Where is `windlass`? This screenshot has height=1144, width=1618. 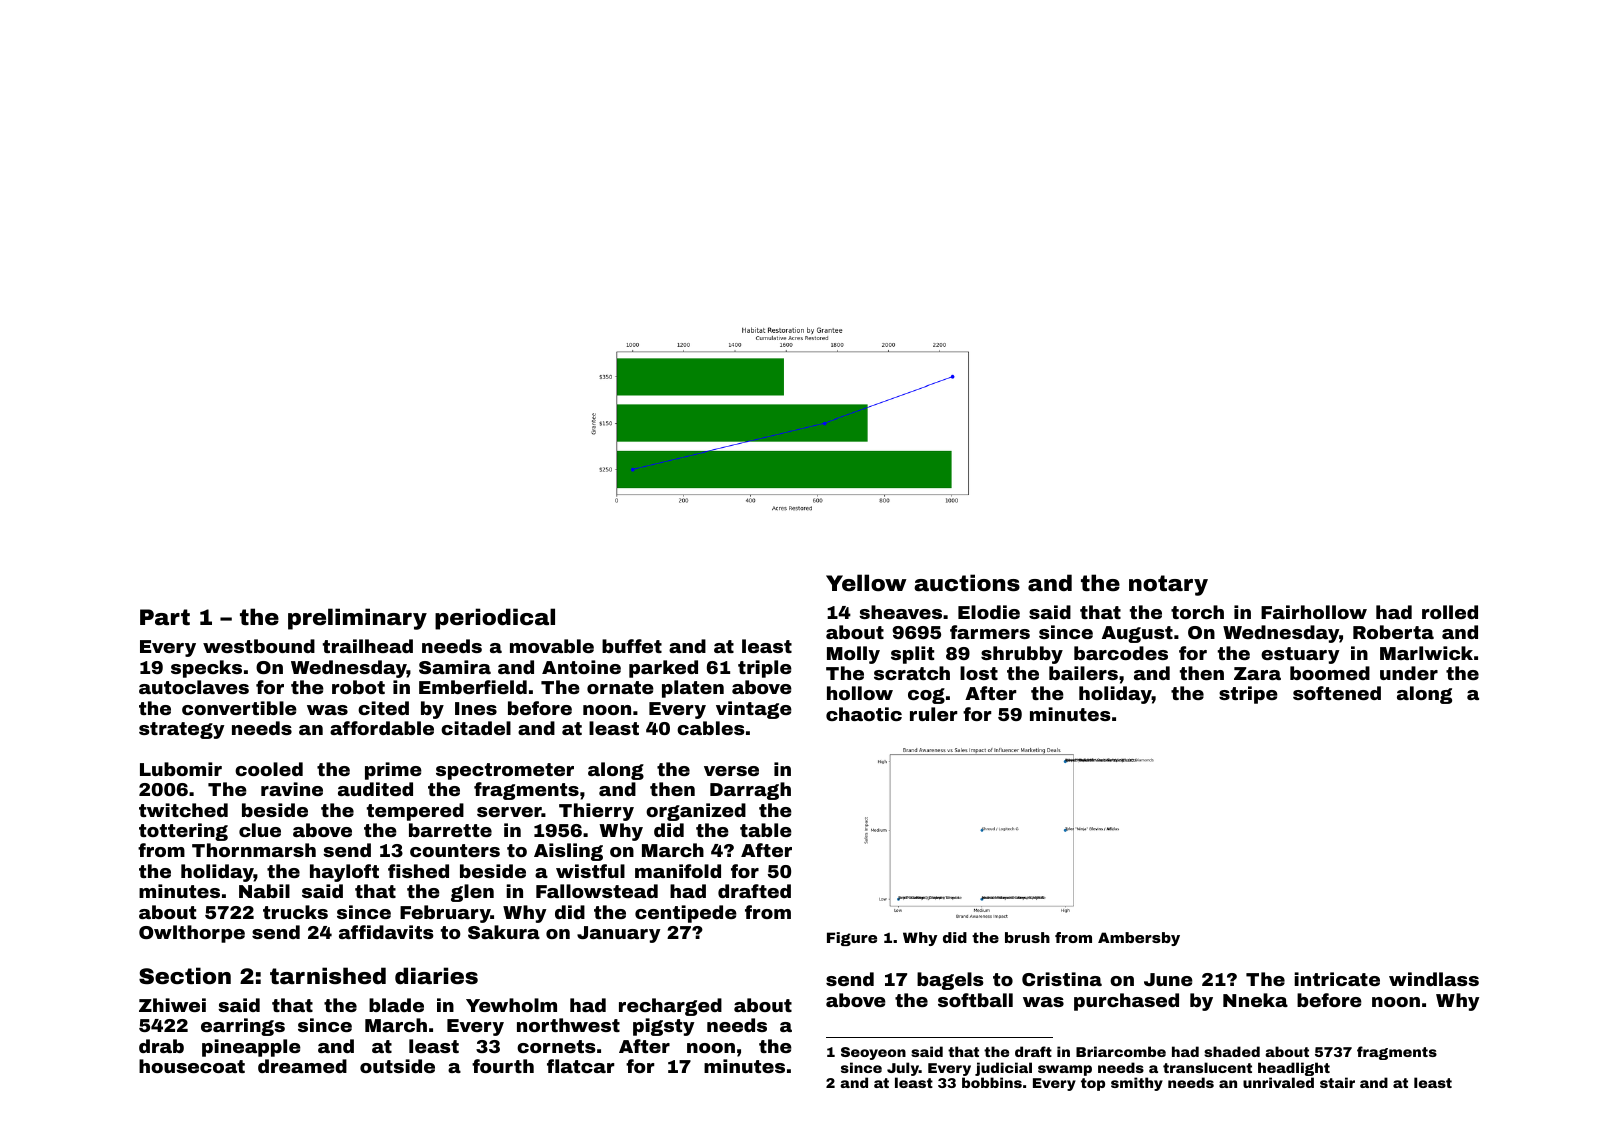 windlass is located at coordinates (1434, 979).
